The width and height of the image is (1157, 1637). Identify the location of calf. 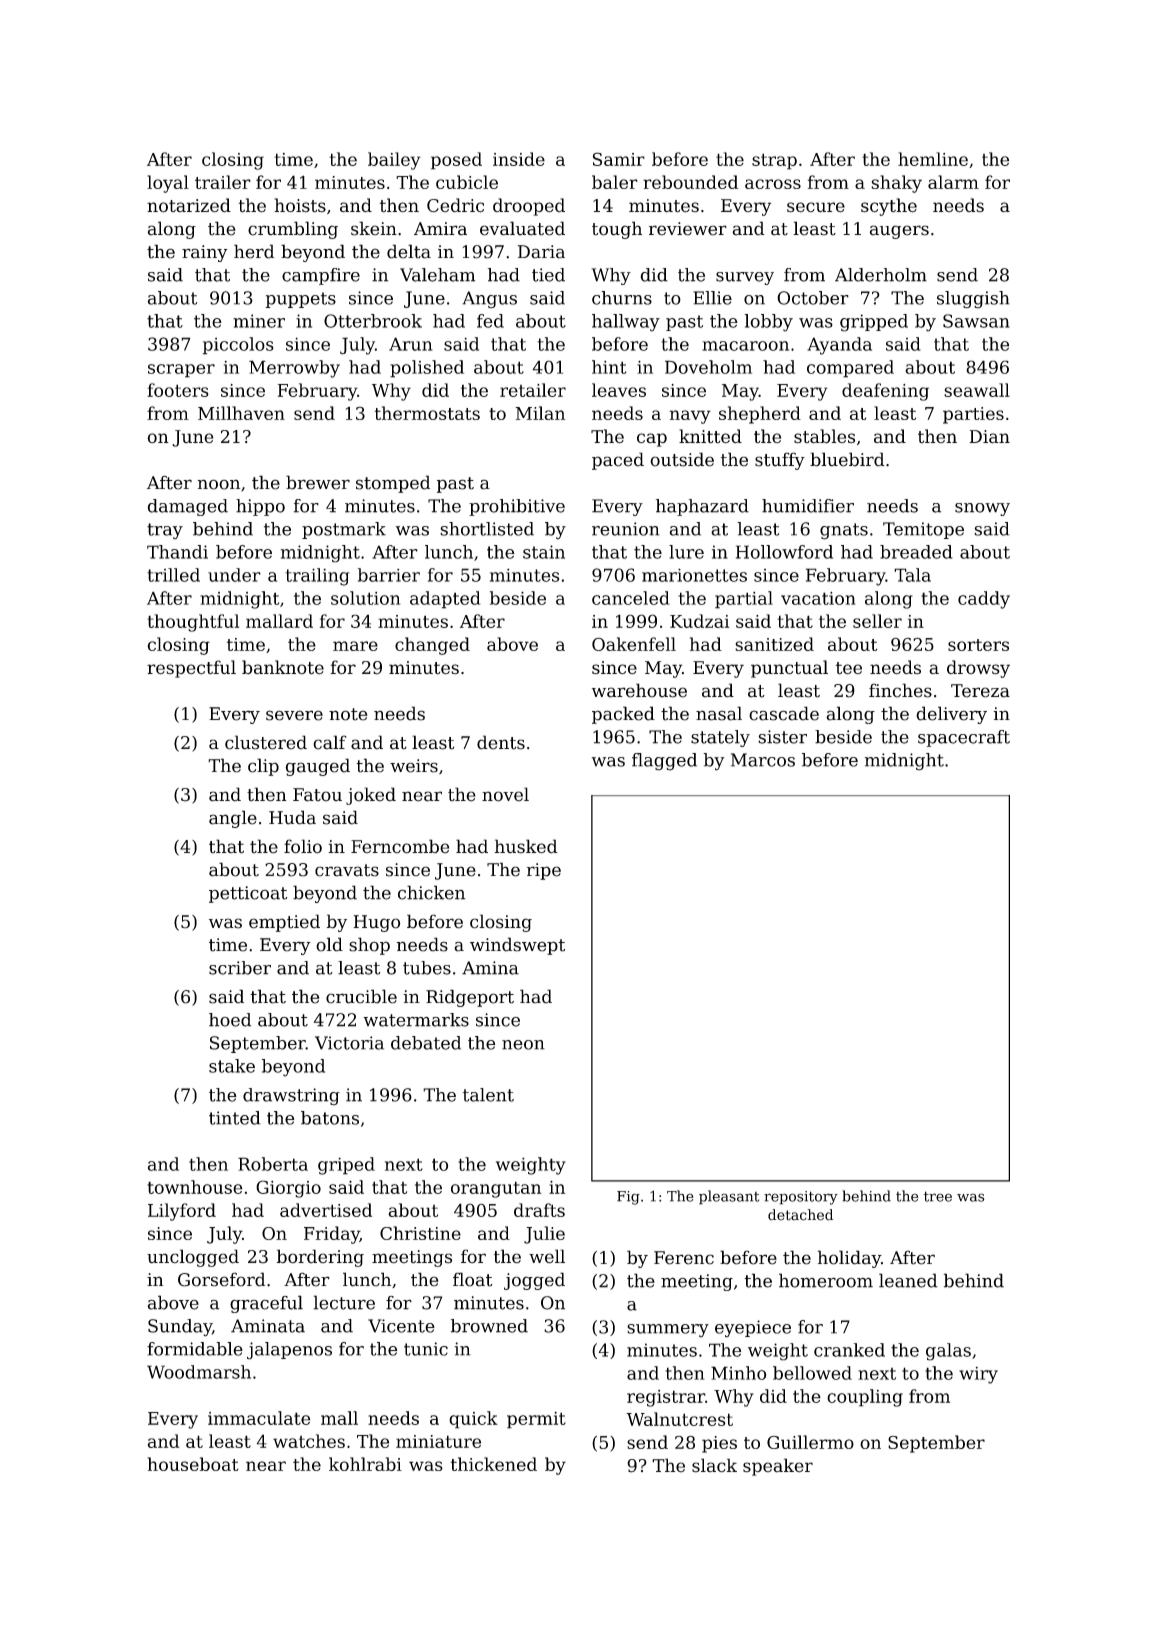
(330, 742).
